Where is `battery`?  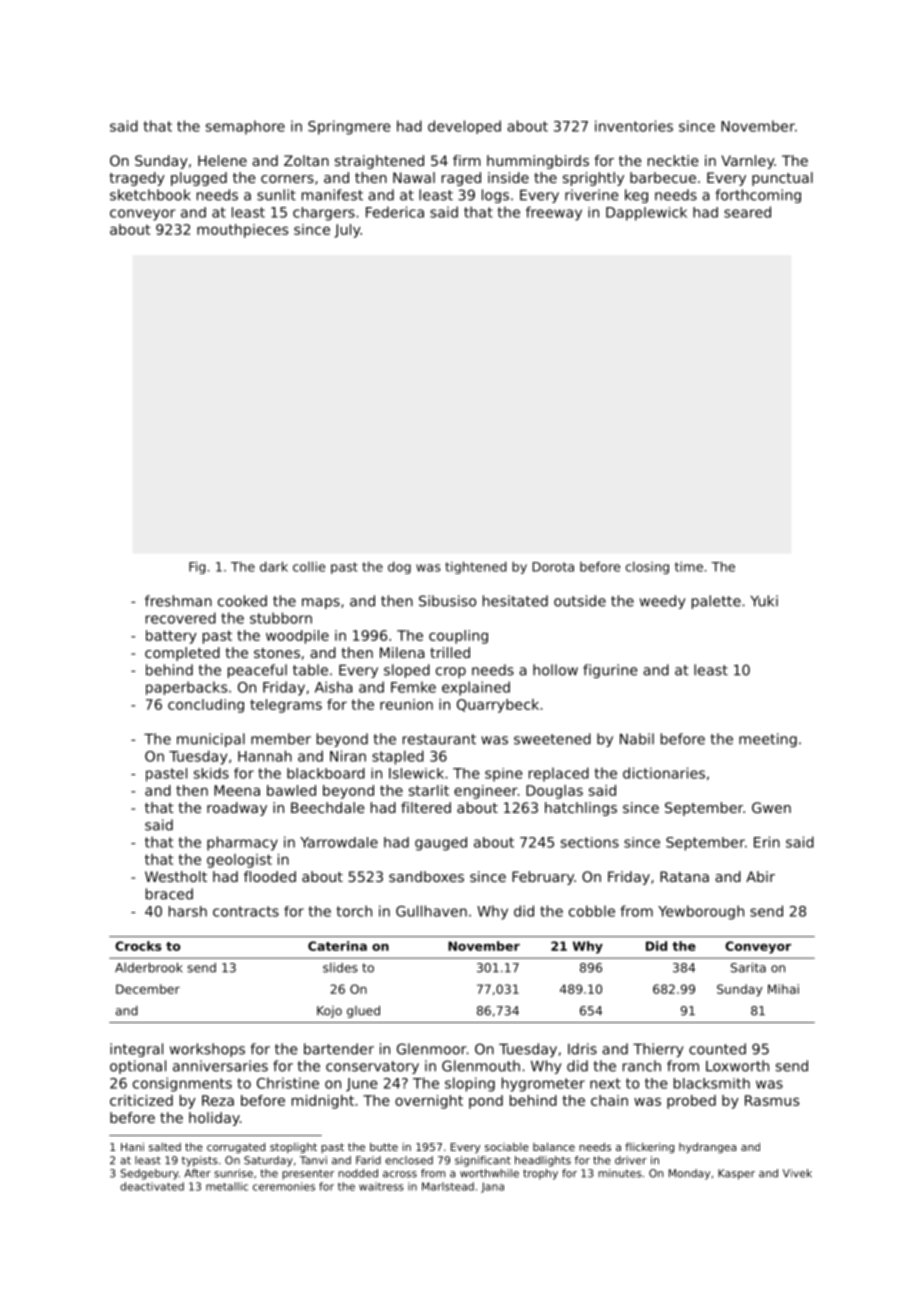
battery is located at coordinates (171, 637).
